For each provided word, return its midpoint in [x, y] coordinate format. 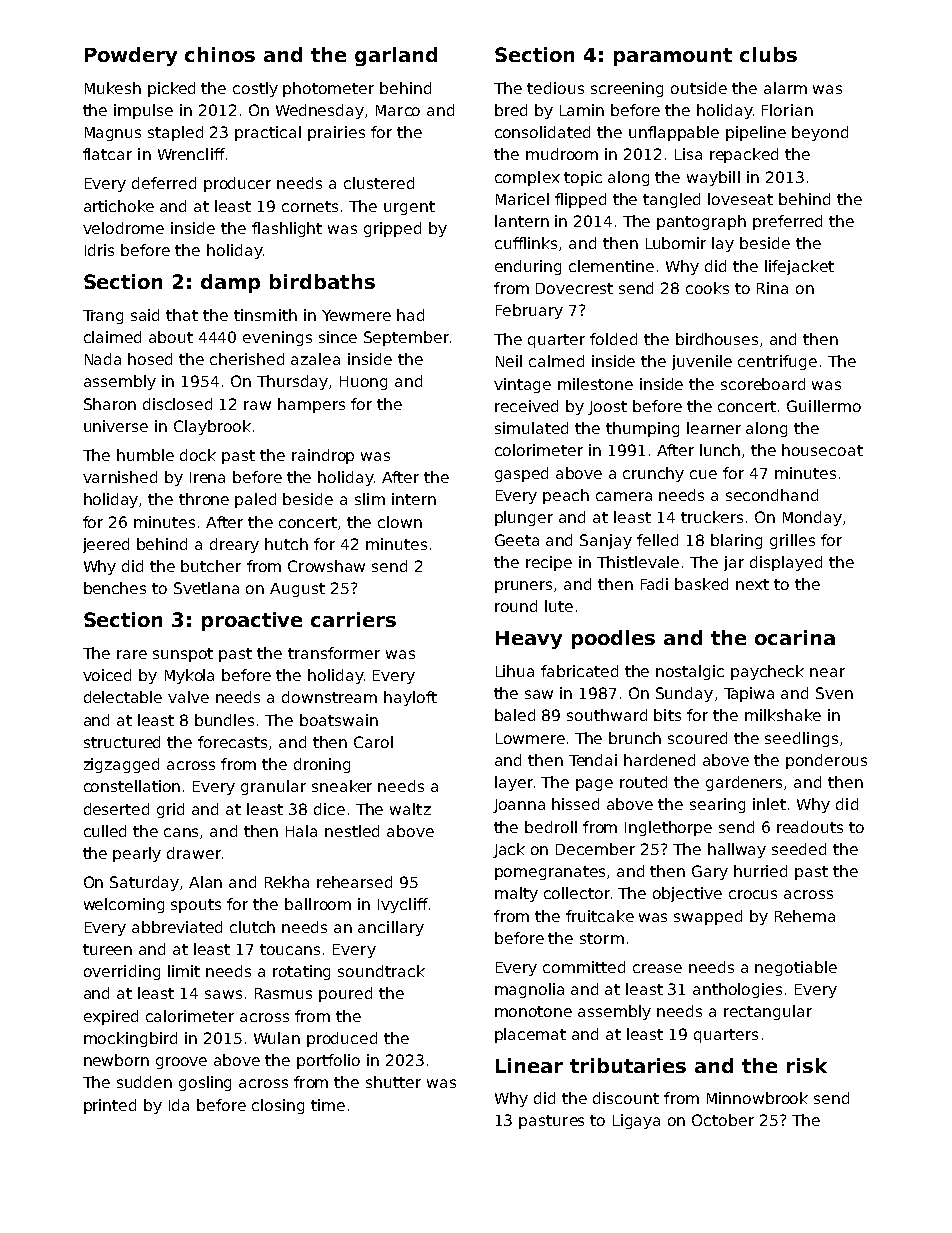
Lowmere [530, 738]
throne [204, 499]
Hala [301, 831]
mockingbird [130, 1039]
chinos [220, 54]
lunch [720, 450]
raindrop [323, 456]
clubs [768, 54]
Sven [834, 693]
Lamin [582, 110]
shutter [393, 1082]
